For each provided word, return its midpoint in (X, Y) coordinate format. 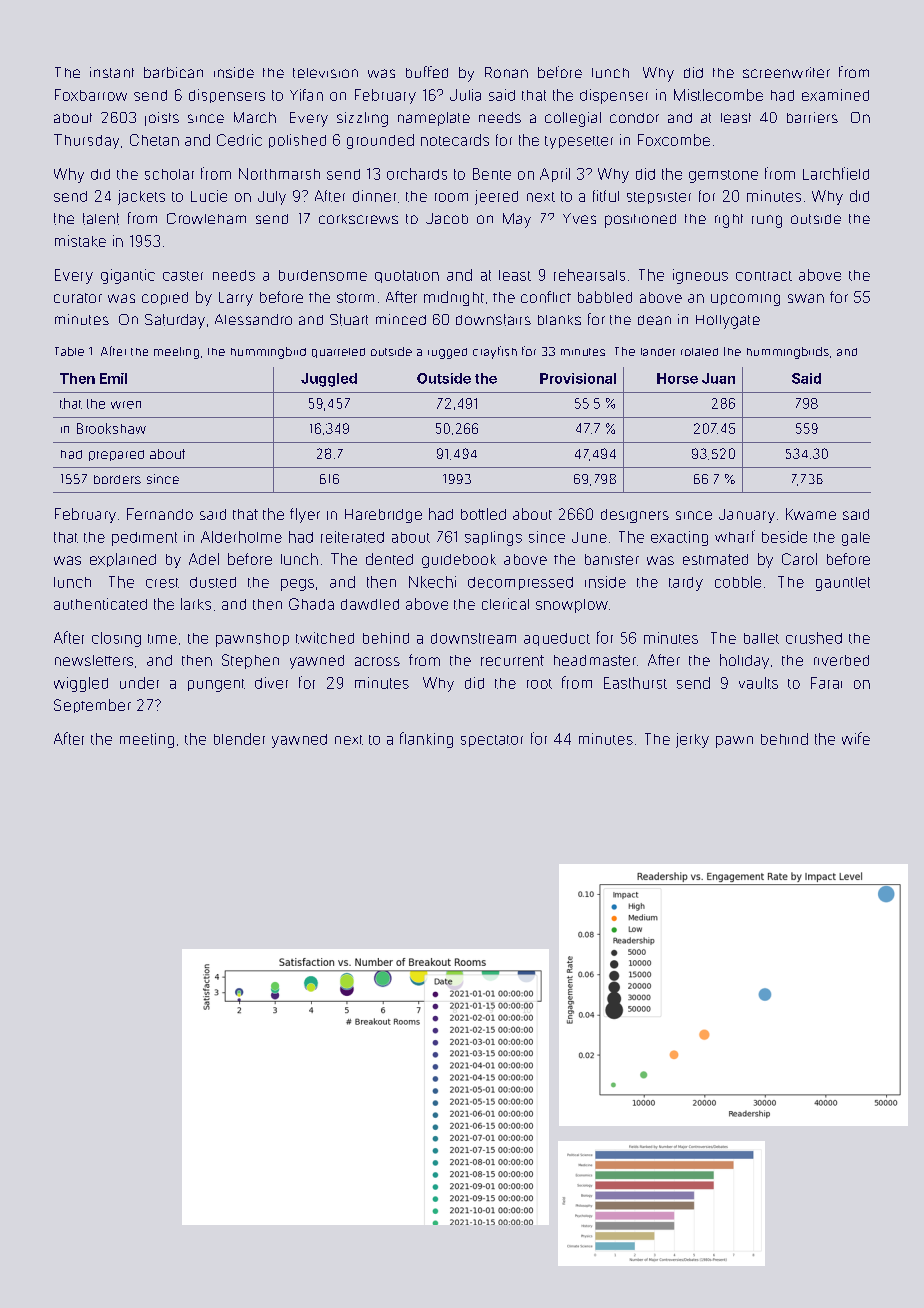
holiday (744, 661)
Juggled (329, 380)
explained (123, 560)
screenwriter (786, 72)
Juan (718, 378)
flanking (426, 740)
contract (764, 276)
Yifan (306, 95)
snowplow (572, 606)
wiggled (81, 684)
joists (162, 119)
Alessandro (253, 319)
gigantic (128, 276)
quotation (407, 276)
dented (389, 559)
